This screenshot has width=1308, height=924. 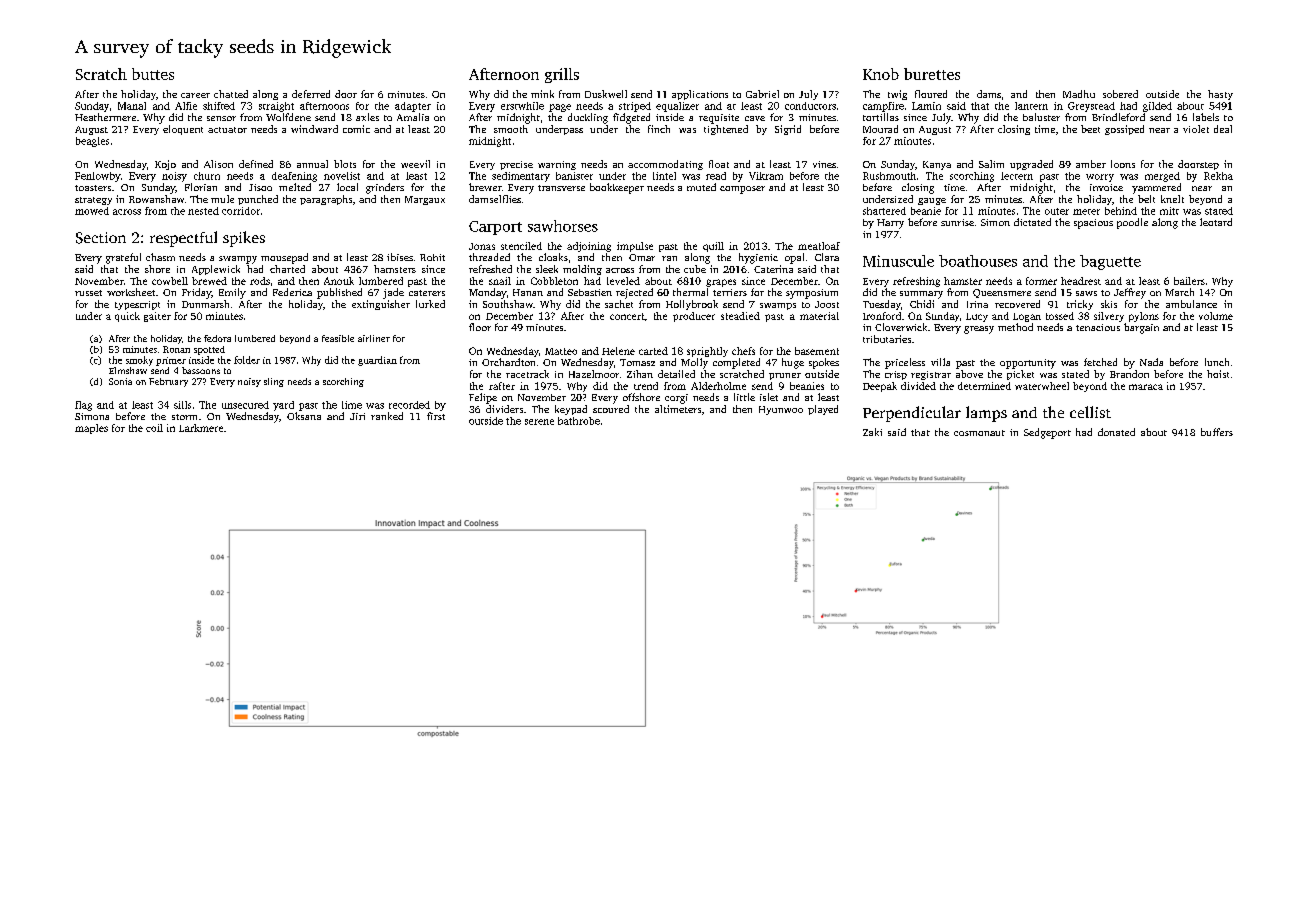 What do you see at coordinates (183, 130) in the screenshot?
I see `eloquent` at bounding box center [183, 130].
